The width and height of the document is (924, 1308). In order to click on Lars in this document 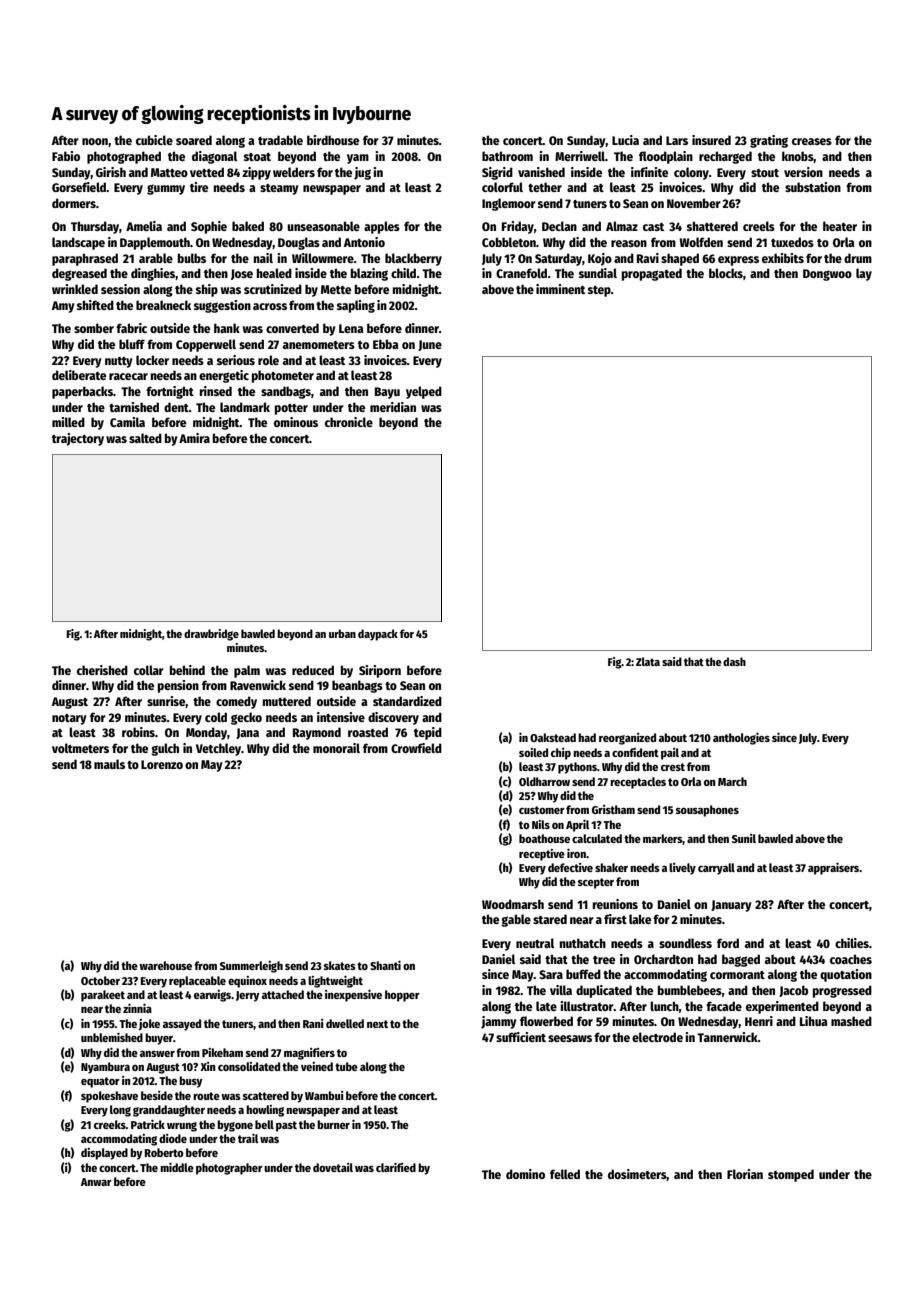, I will do `click(677, 140)`.
